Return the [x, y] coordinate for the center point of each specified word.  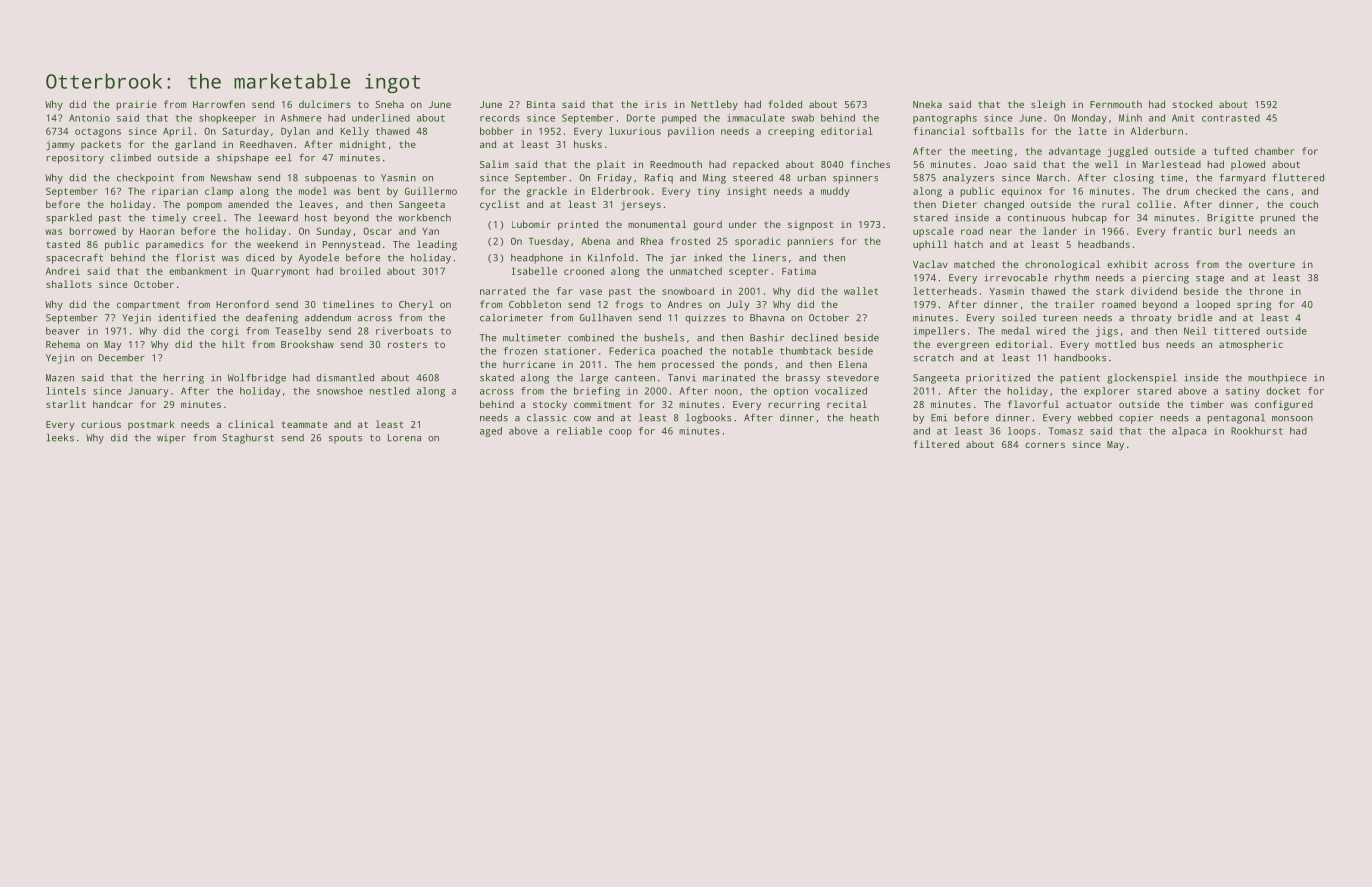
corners [1045, 445]
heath [864, 418]
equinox [1022, 192]
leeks [60, 438]
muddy [835, 192]
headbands [1104, 244]
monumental [657, 224]
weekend [277, 244]
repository [75, 159]
